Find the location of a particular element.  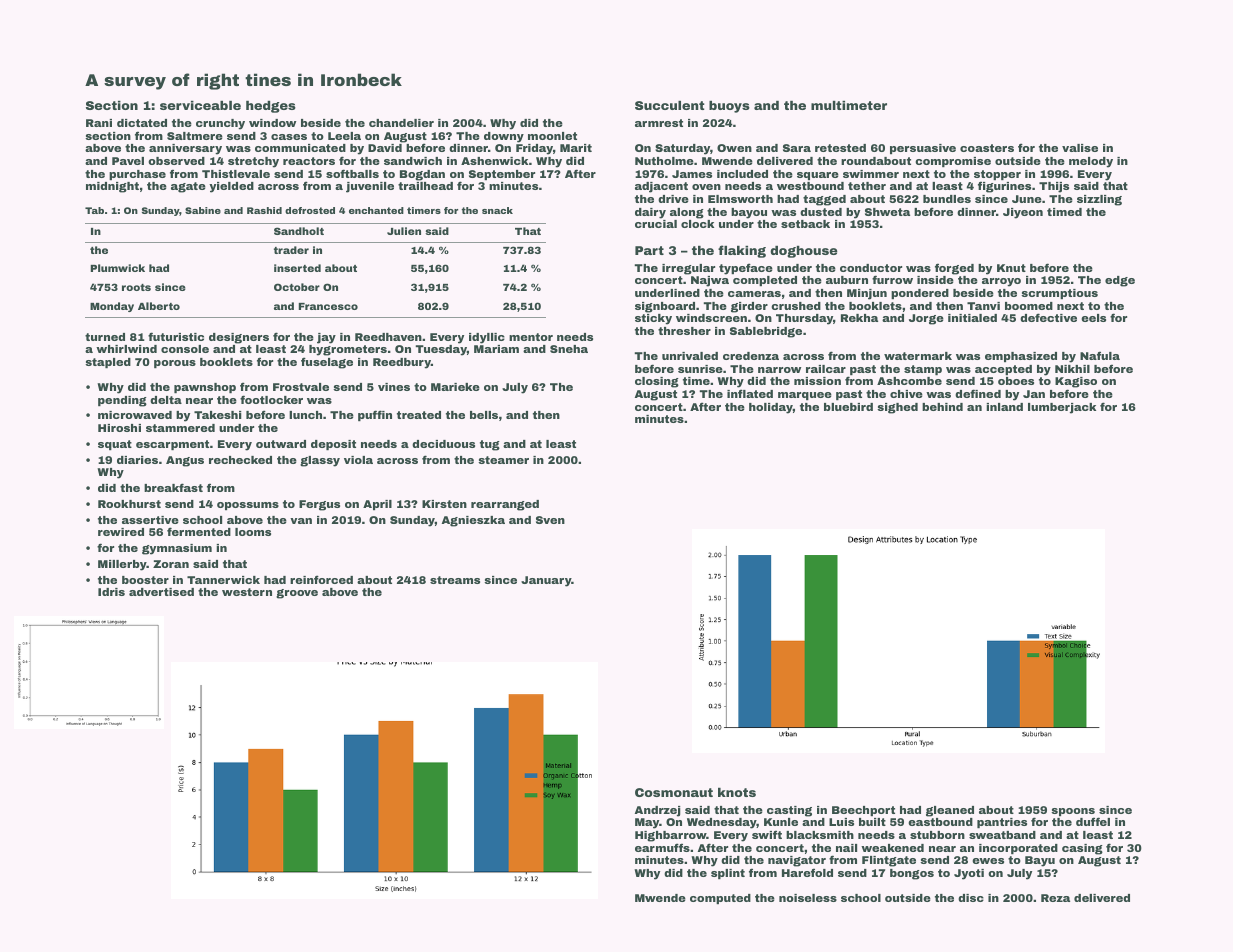

Plumwick is located at coordinates (118, 268).
